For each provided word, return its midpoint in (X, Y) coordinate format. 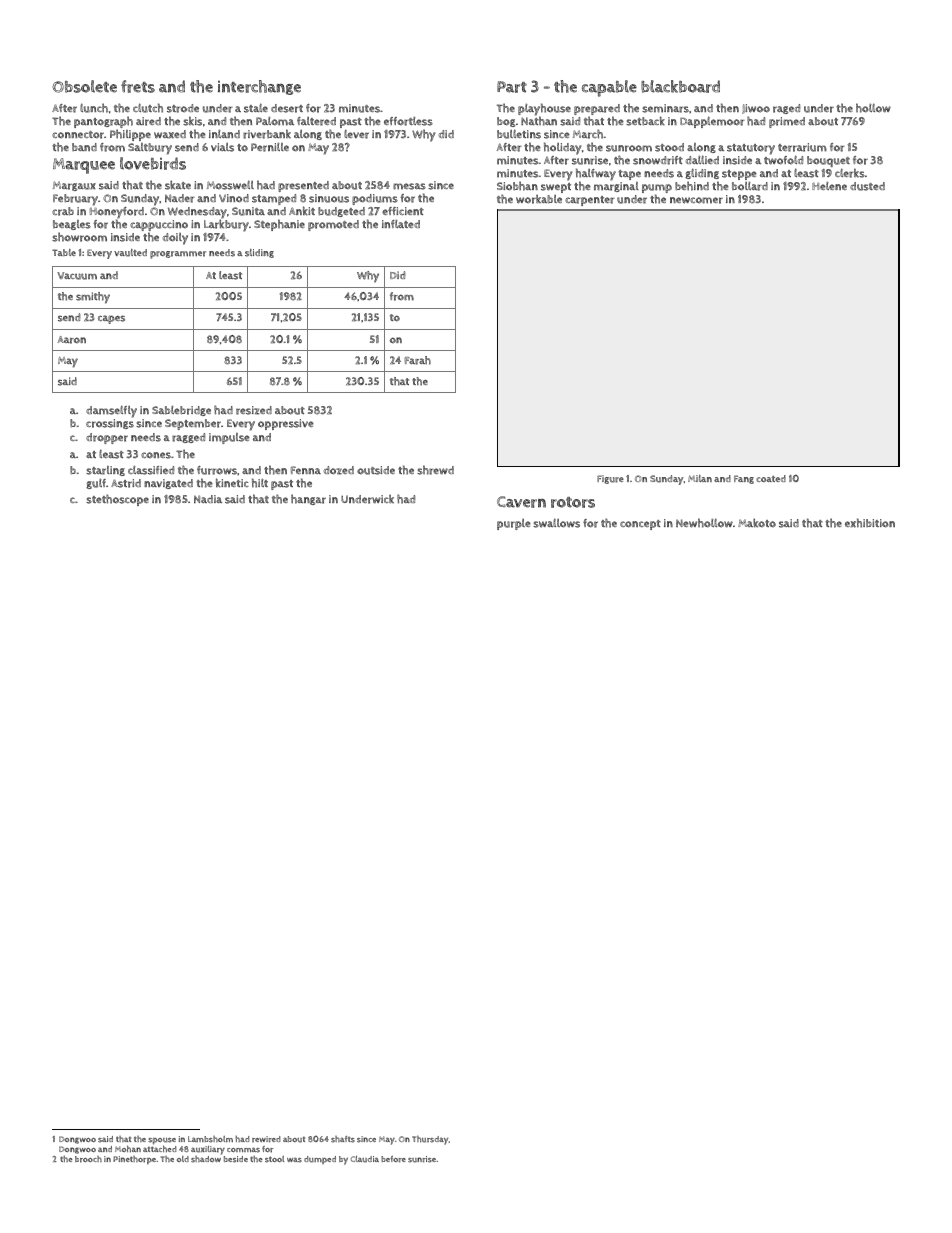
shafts (343, 1139)
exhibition (870, 523)
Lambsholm (210, 1139)
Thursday (430, 1140)
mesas (409, 186)
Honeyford (117, 213)
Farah (418, 360)
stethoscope (117, 500)
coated (771, 478)
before (393, 1159)
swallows (556, 523)
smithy (93, 298)
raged (786, 109)
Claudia (365, 1159)
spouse (162, 1141)
